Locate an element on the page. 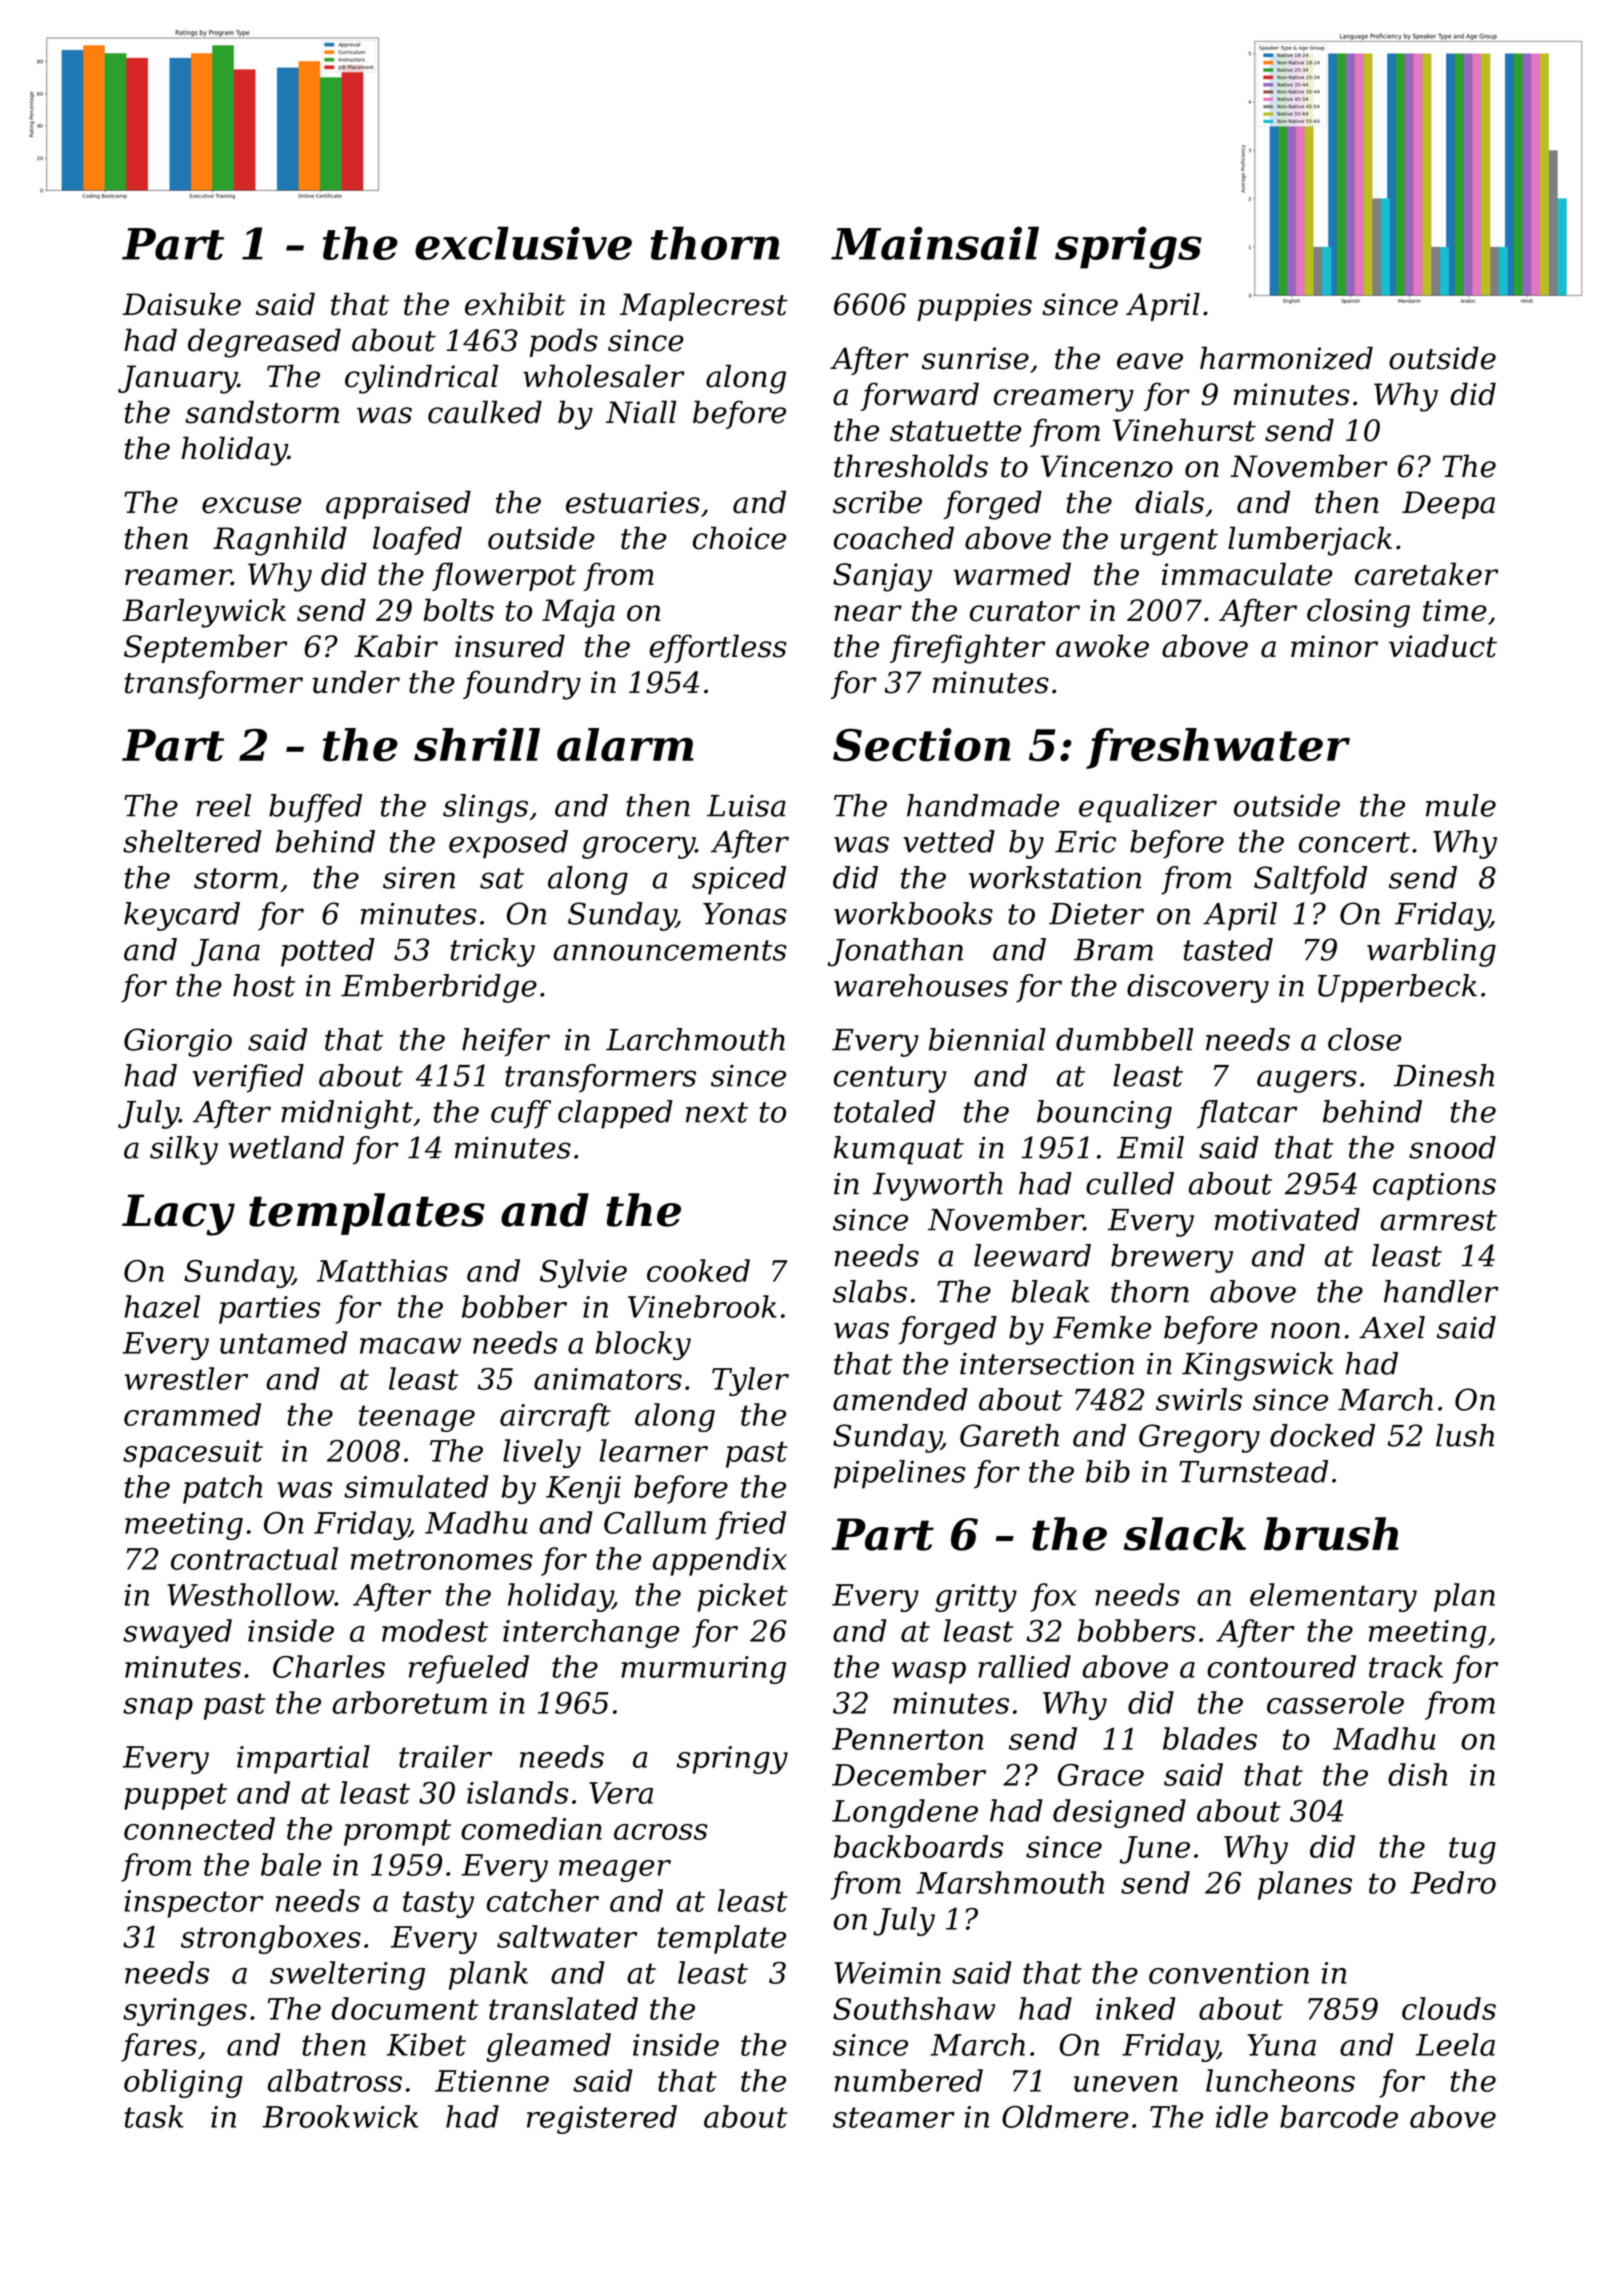  Sylvie is located at coordinates (583, 1273).
